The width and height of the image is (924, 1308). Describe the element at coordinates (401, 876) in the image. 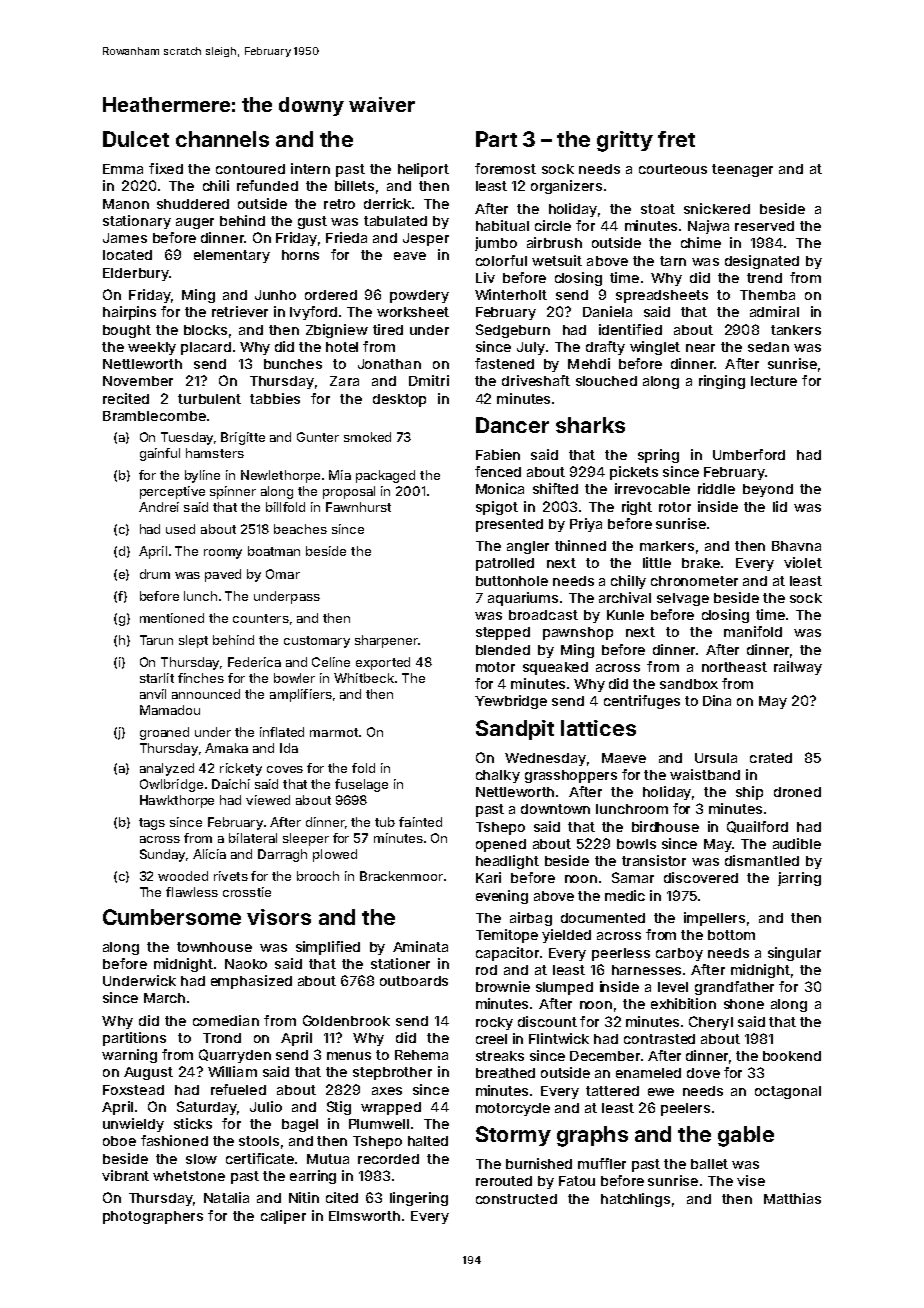

I see `Brackenmoor` at that location.
